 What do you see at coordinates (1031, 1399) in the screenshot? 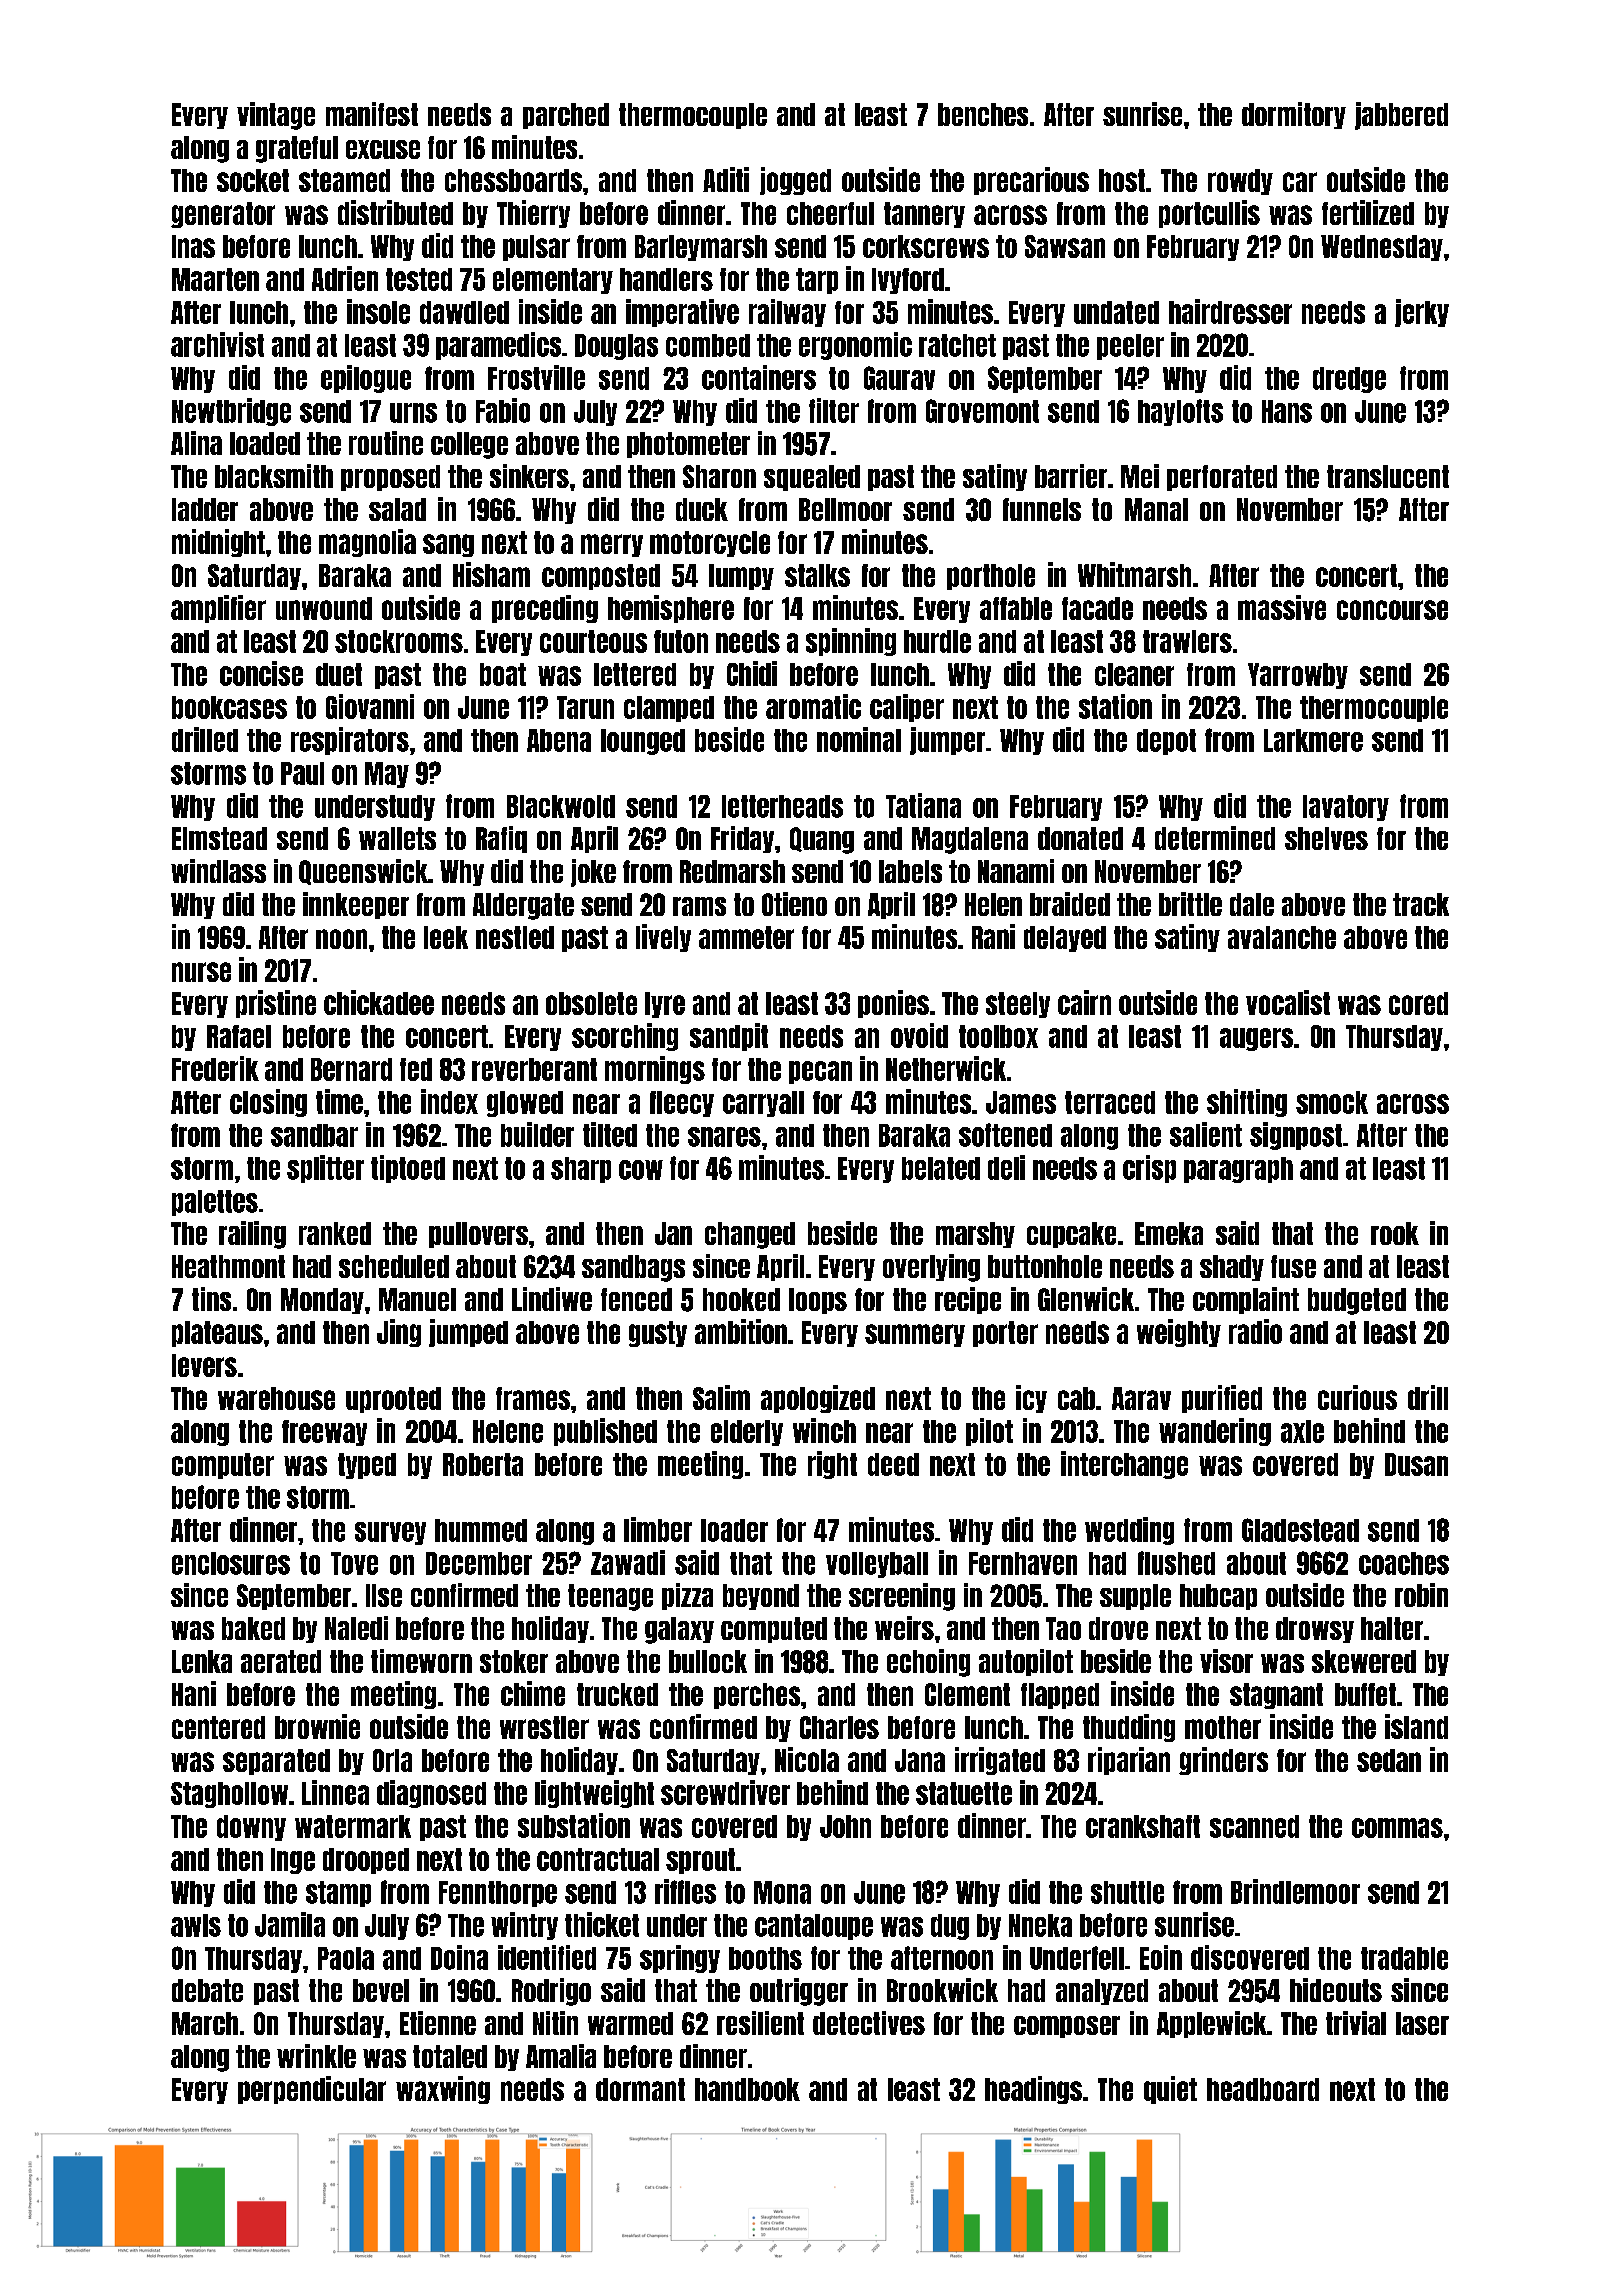
I see `icy` at bounding box center [1031, 1399].
